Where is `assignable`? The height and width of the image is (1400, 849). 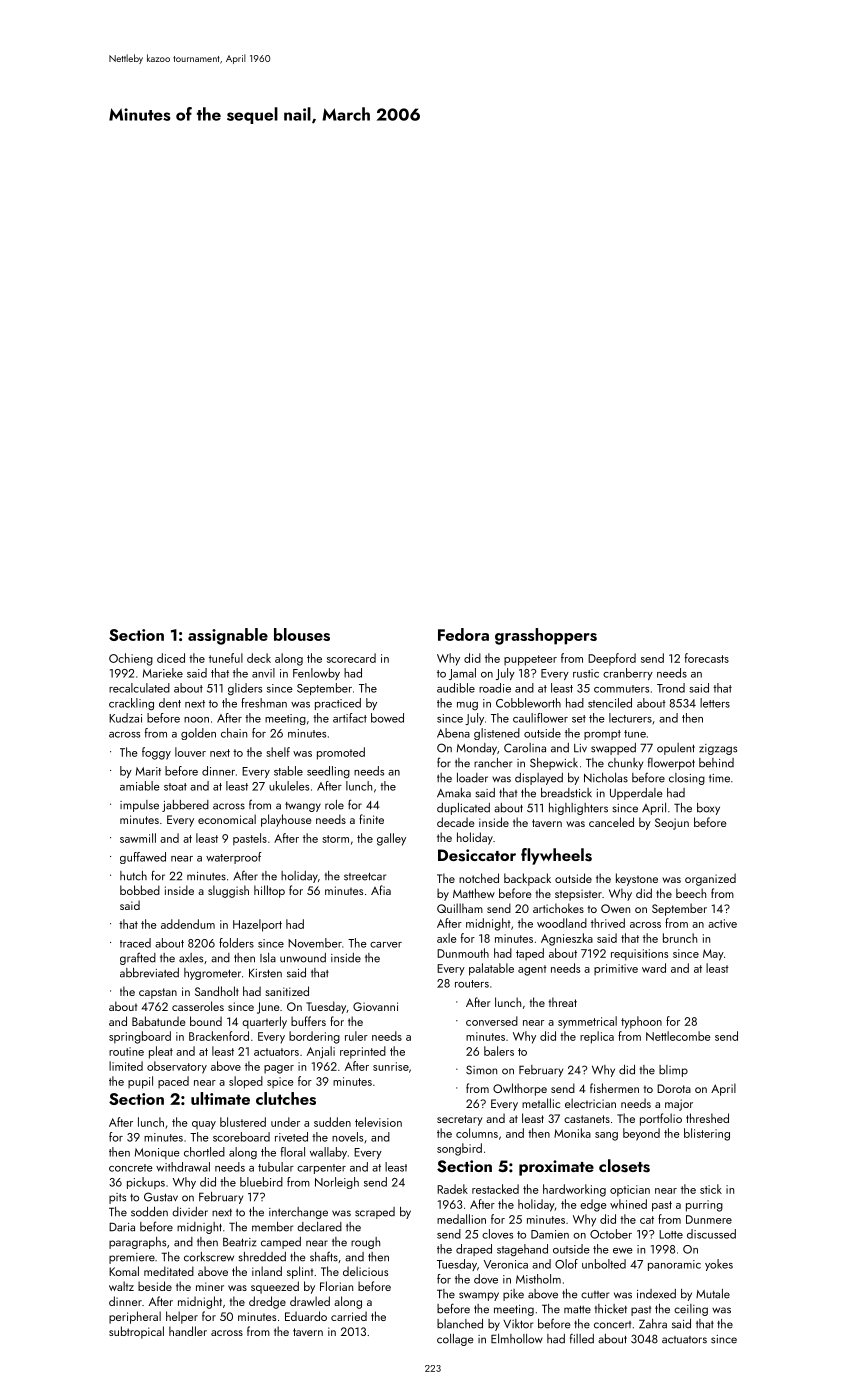
assignable is located at coordinates (228, 636).
